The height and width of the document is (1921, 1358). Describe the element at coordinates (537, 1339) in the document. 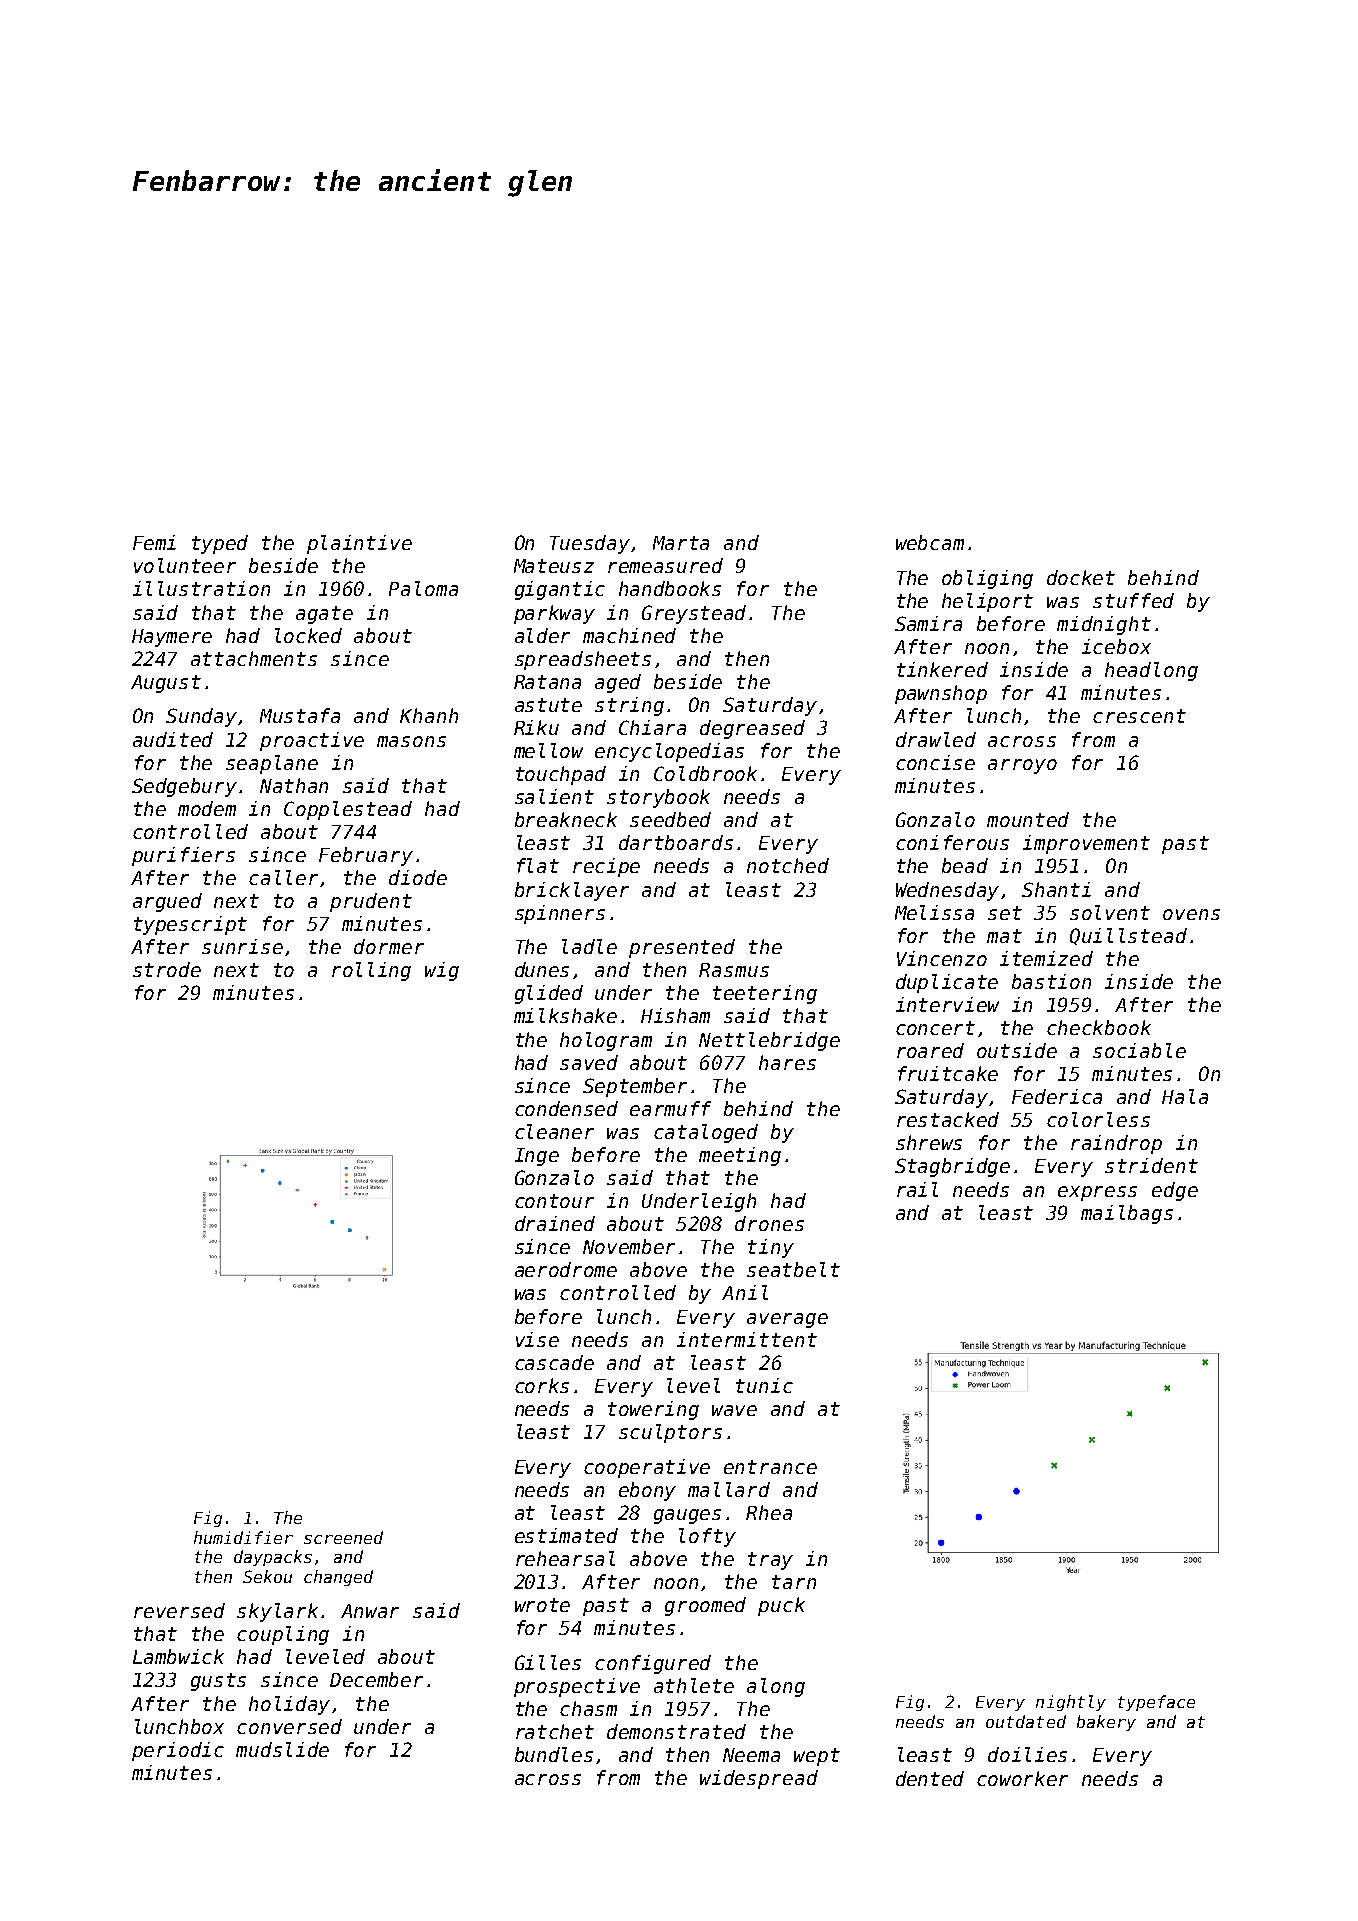

I see `vise` at that location.
